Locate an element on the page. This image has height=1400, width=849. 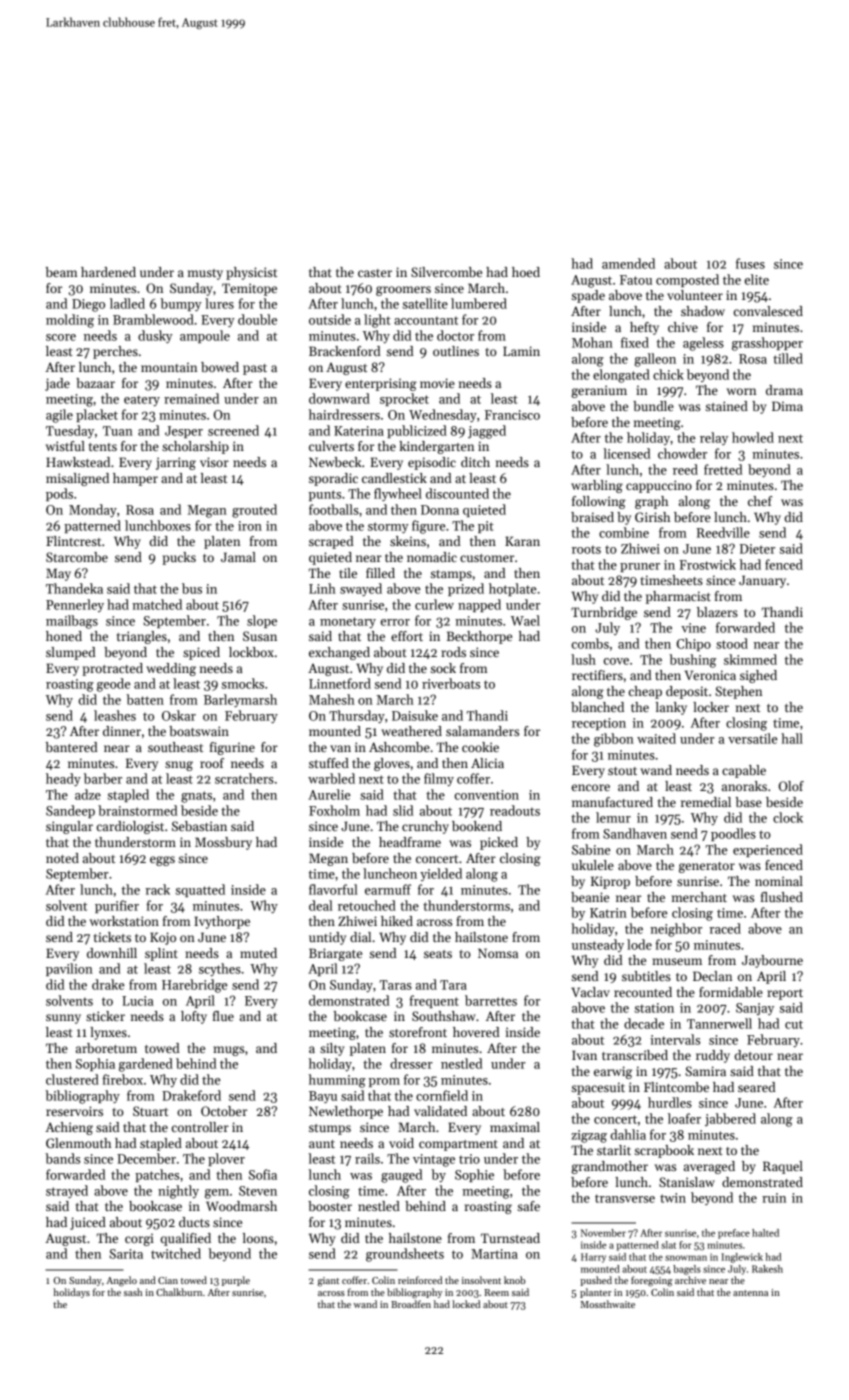
plover is located at coordinates (226, 1159).
